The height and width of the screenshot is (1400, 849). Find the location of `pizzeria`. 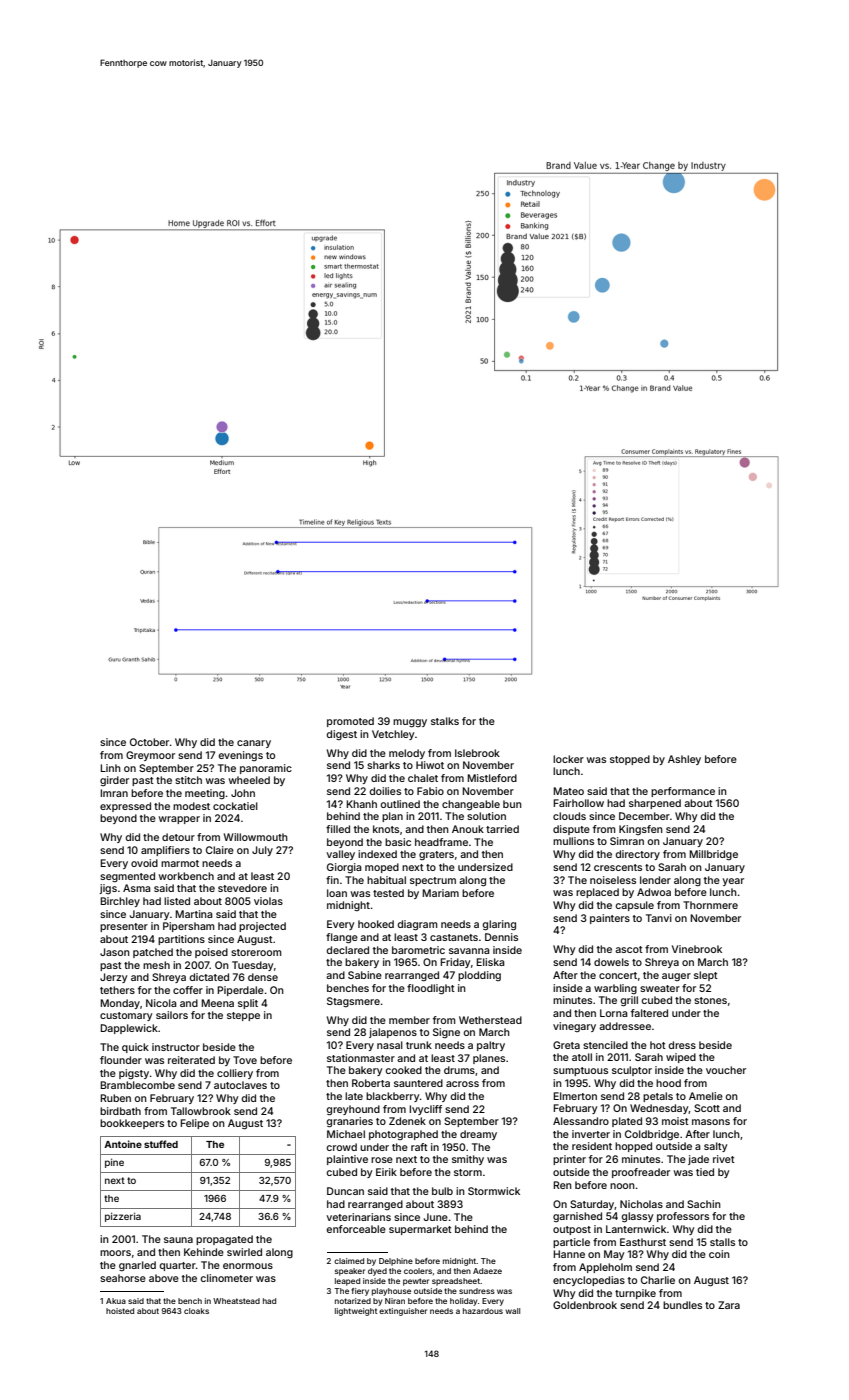

pizzeria is located at coordinates (123, 1217).
